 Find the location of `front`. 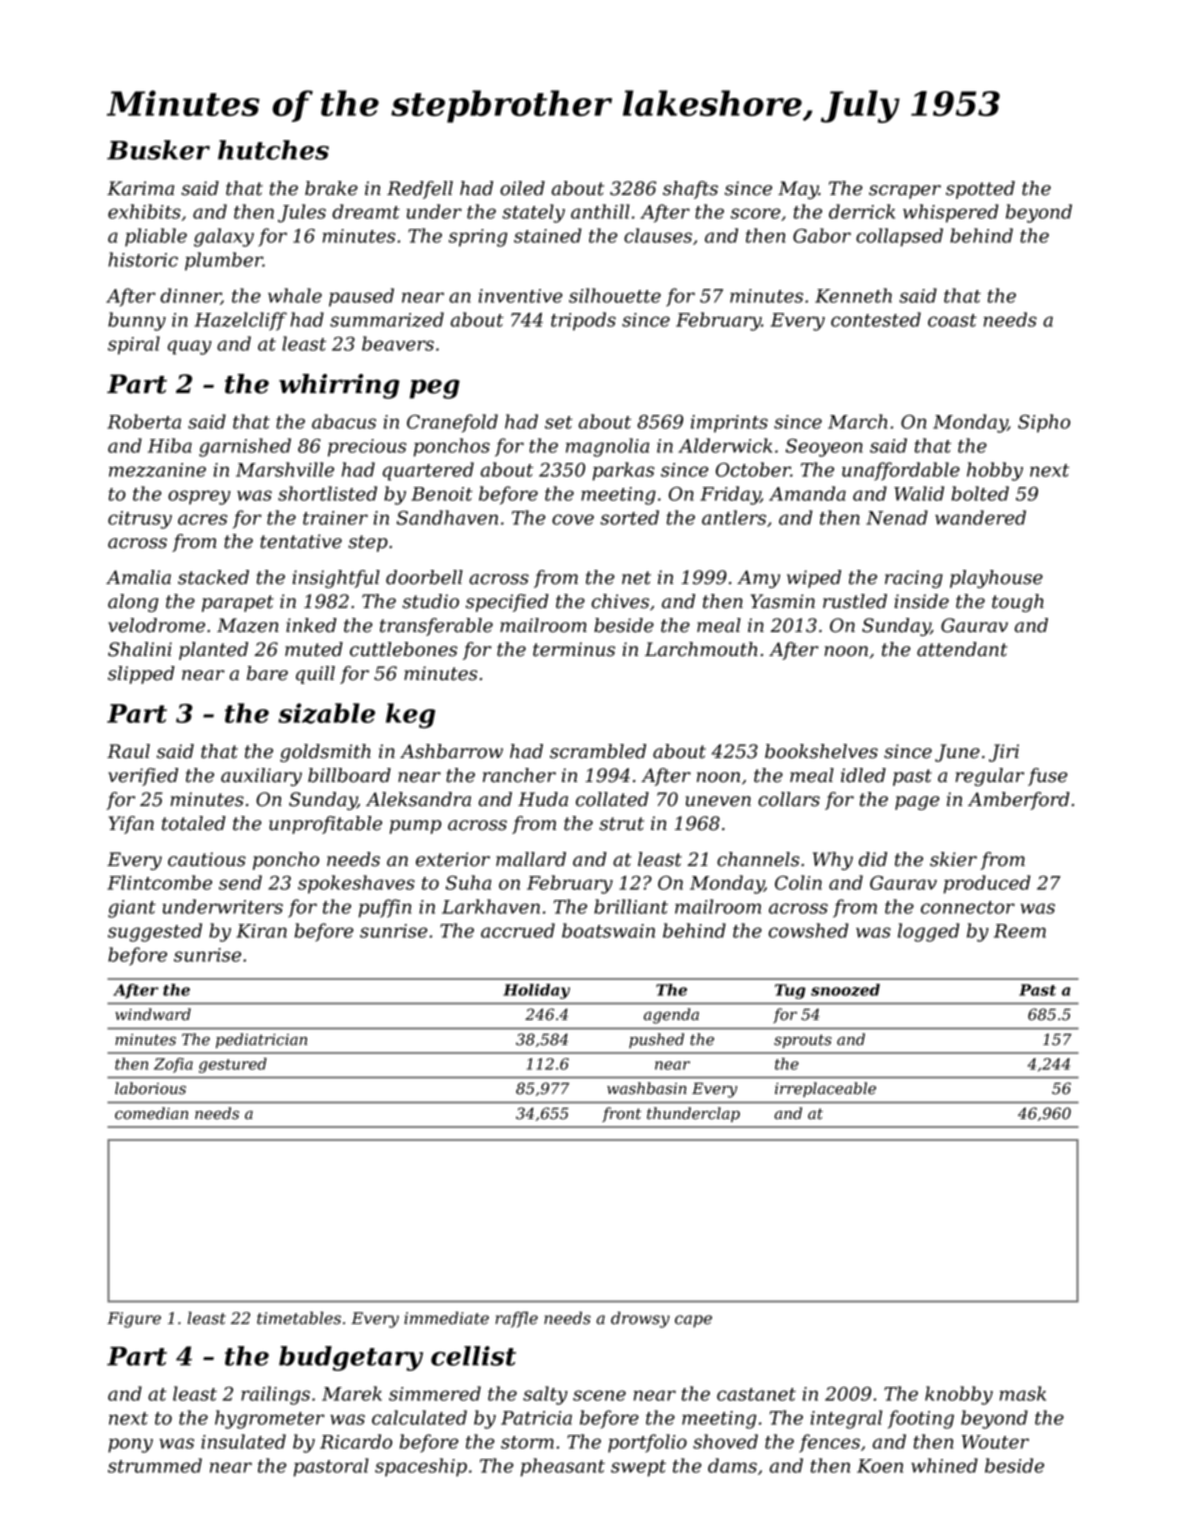

front is located at coordinates (621, 1114).
